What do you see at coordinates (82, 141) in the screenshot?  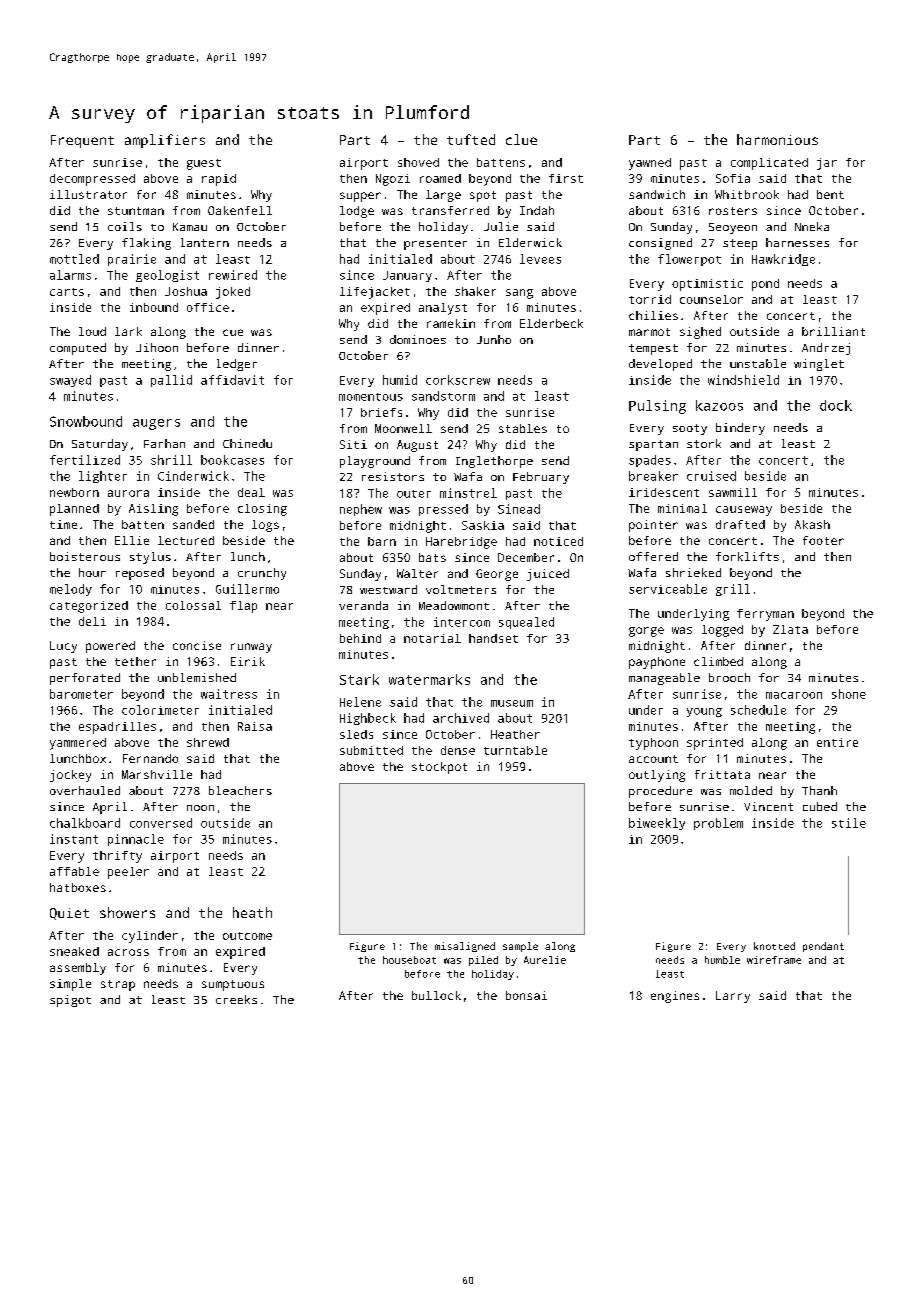 I see `Frequent` at bounding box center [82, 141].
